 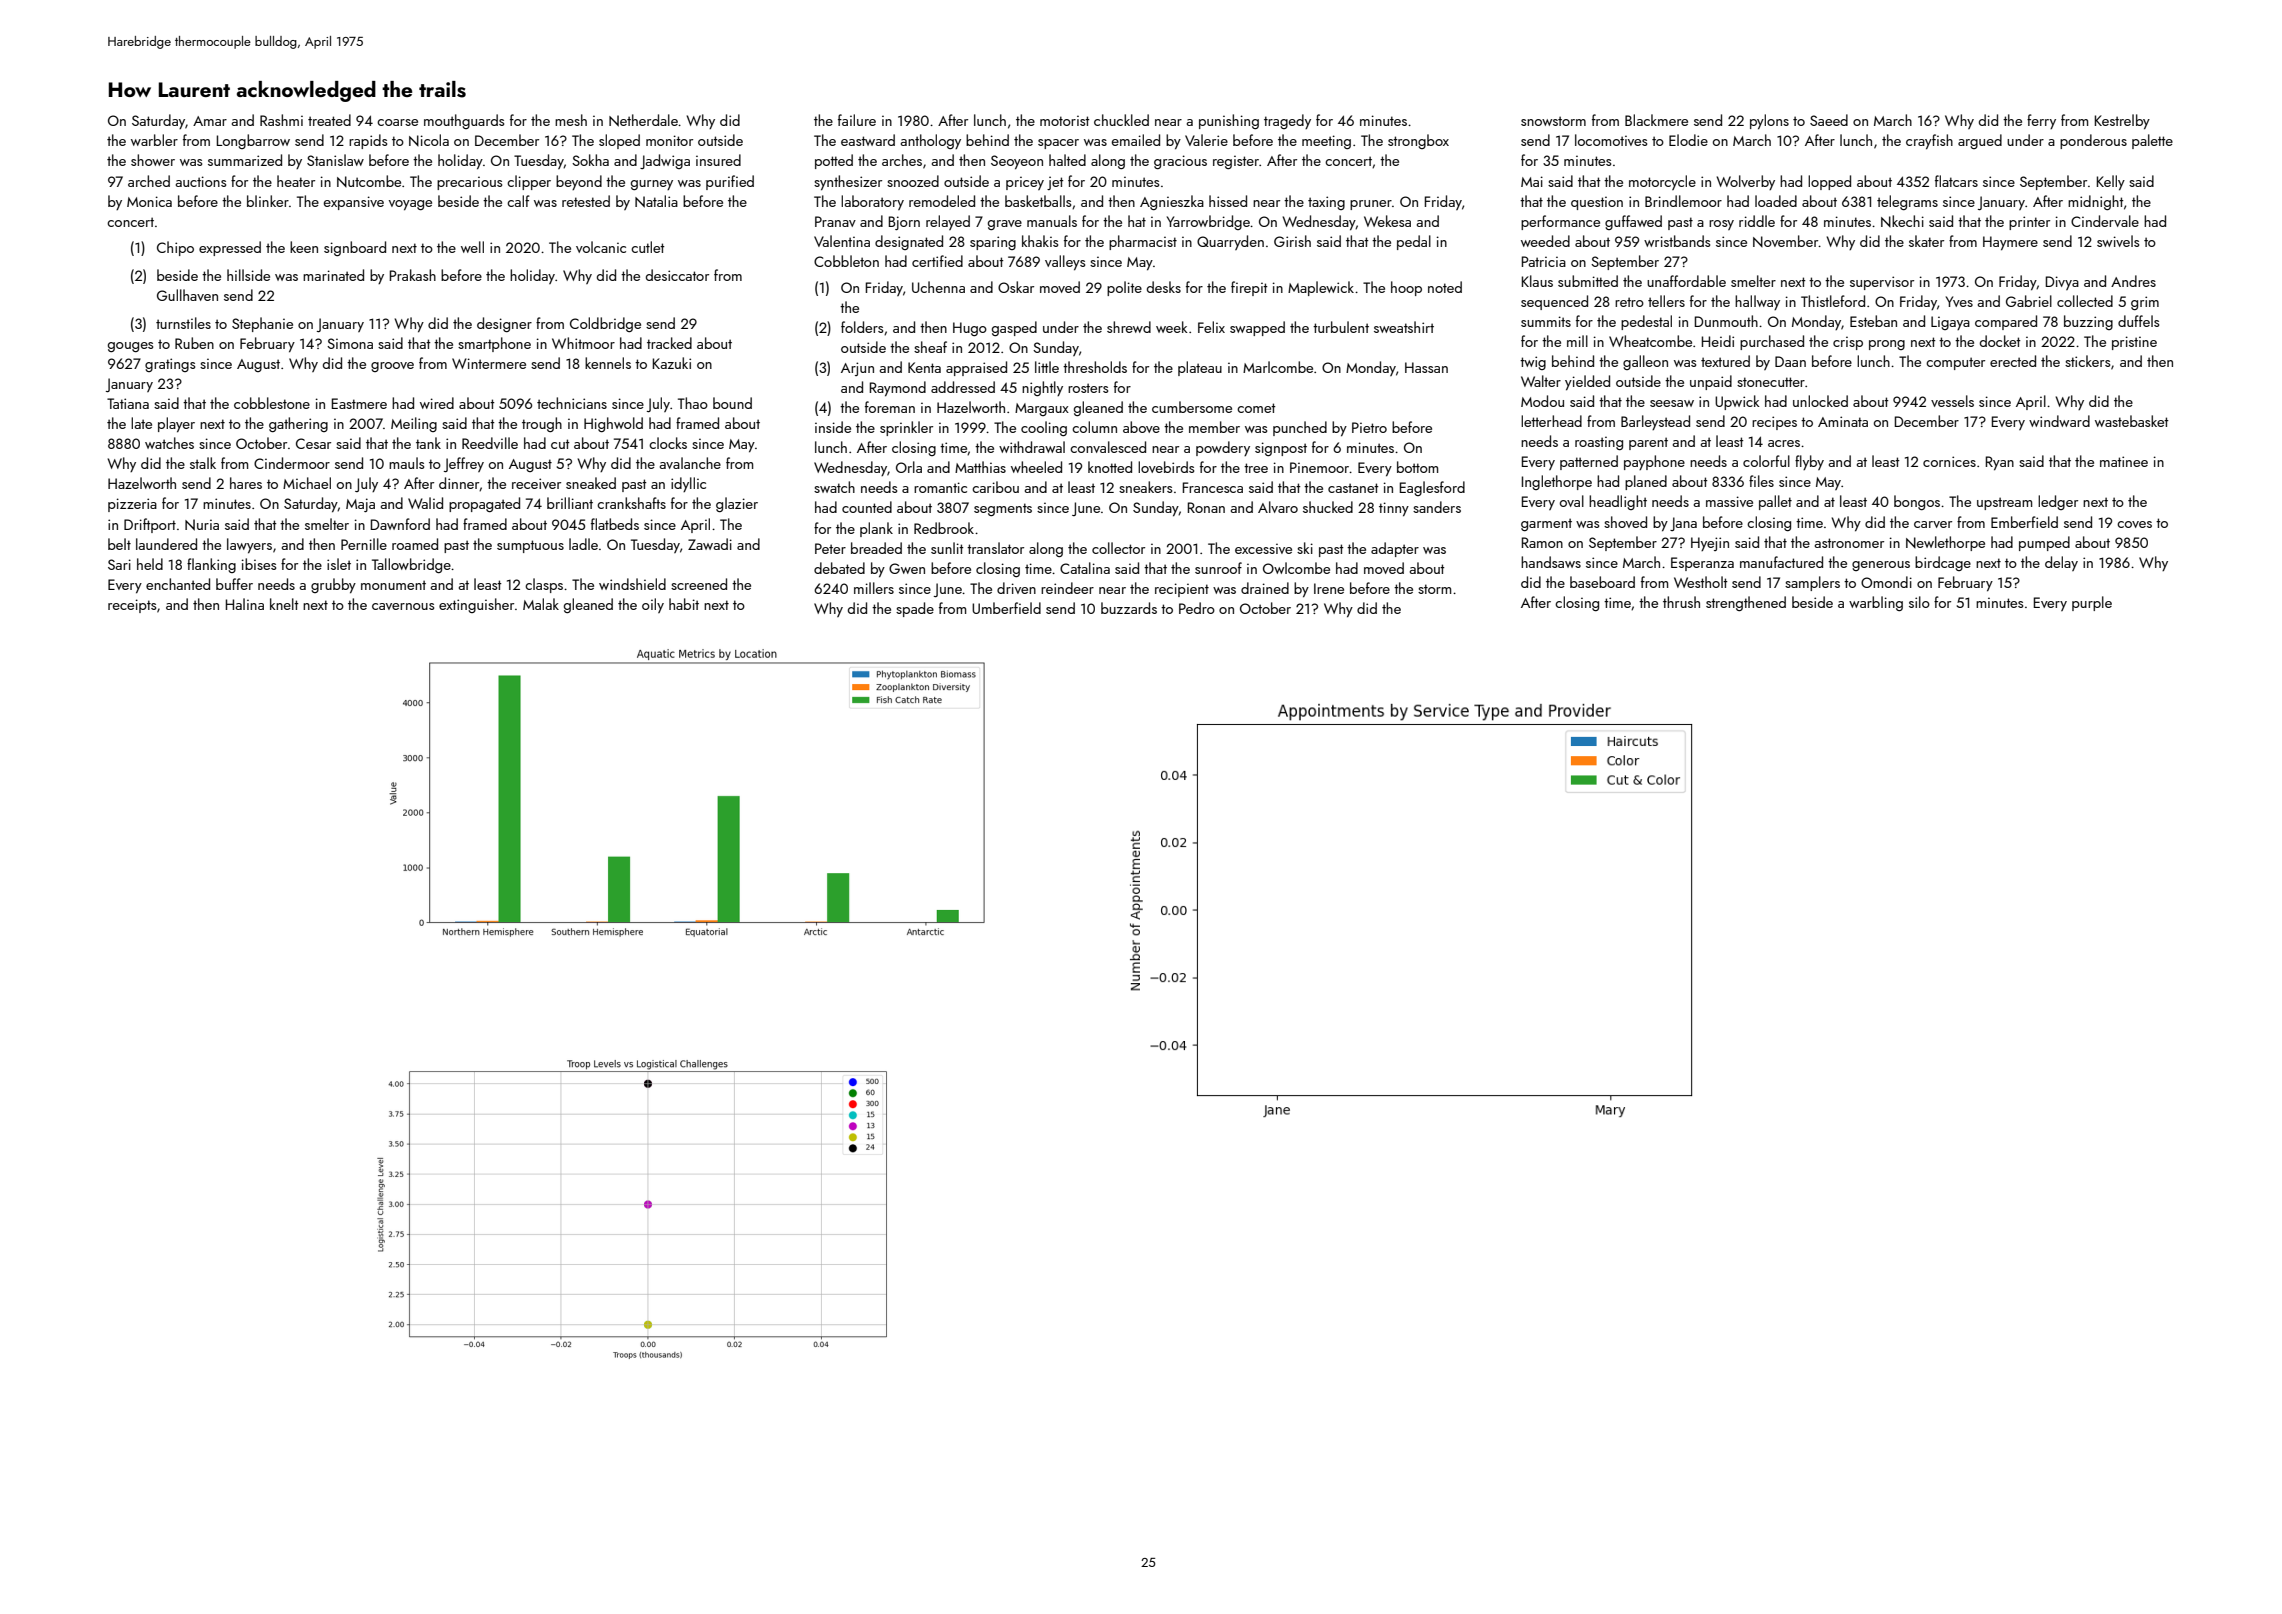 What do you see at coordinates (1829, 120) in the image?
I see `Saeed` at bounding box center [1829, 120].
